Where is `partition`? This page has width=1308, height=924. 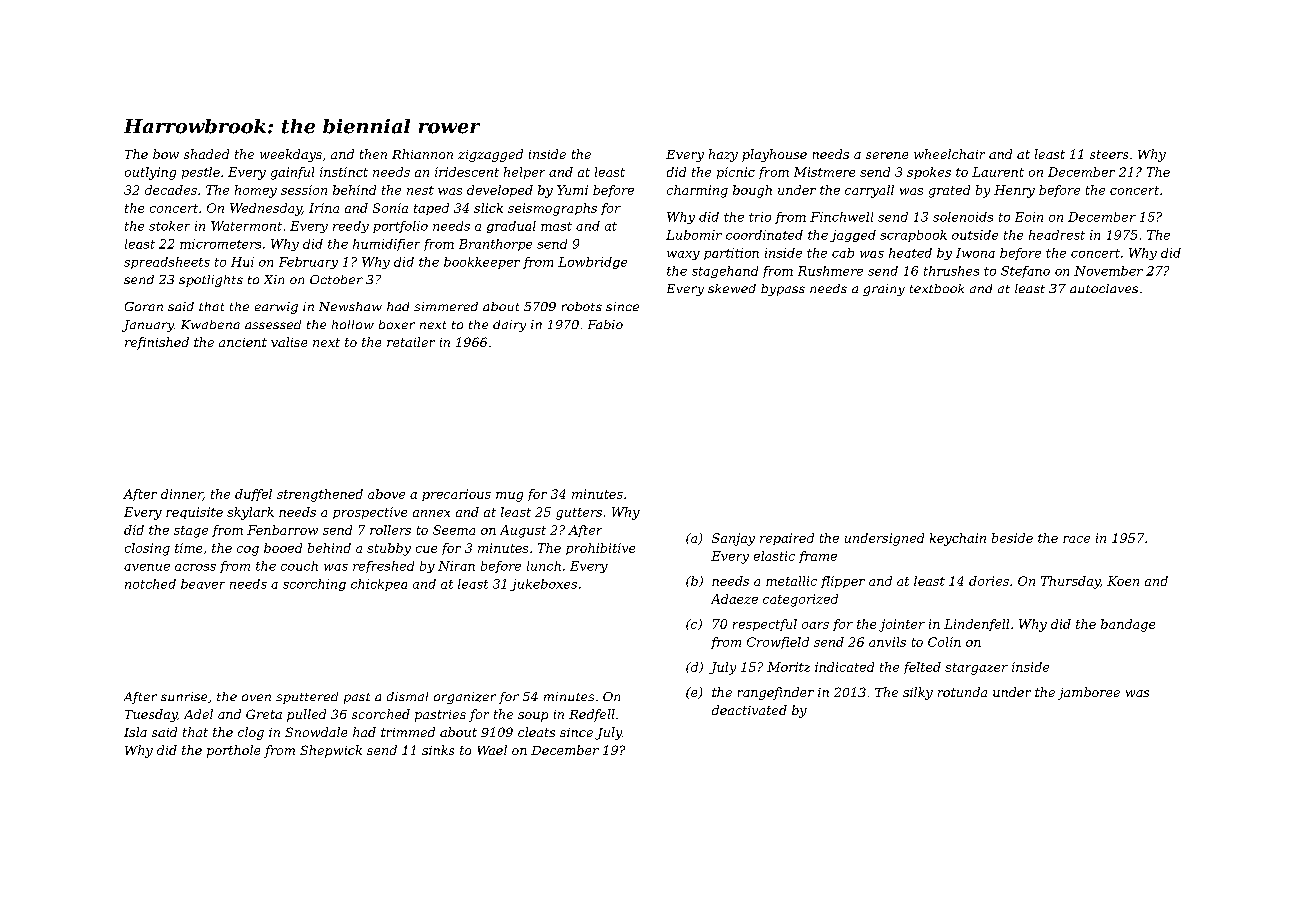
partition is located at coordinates (731, 254).
